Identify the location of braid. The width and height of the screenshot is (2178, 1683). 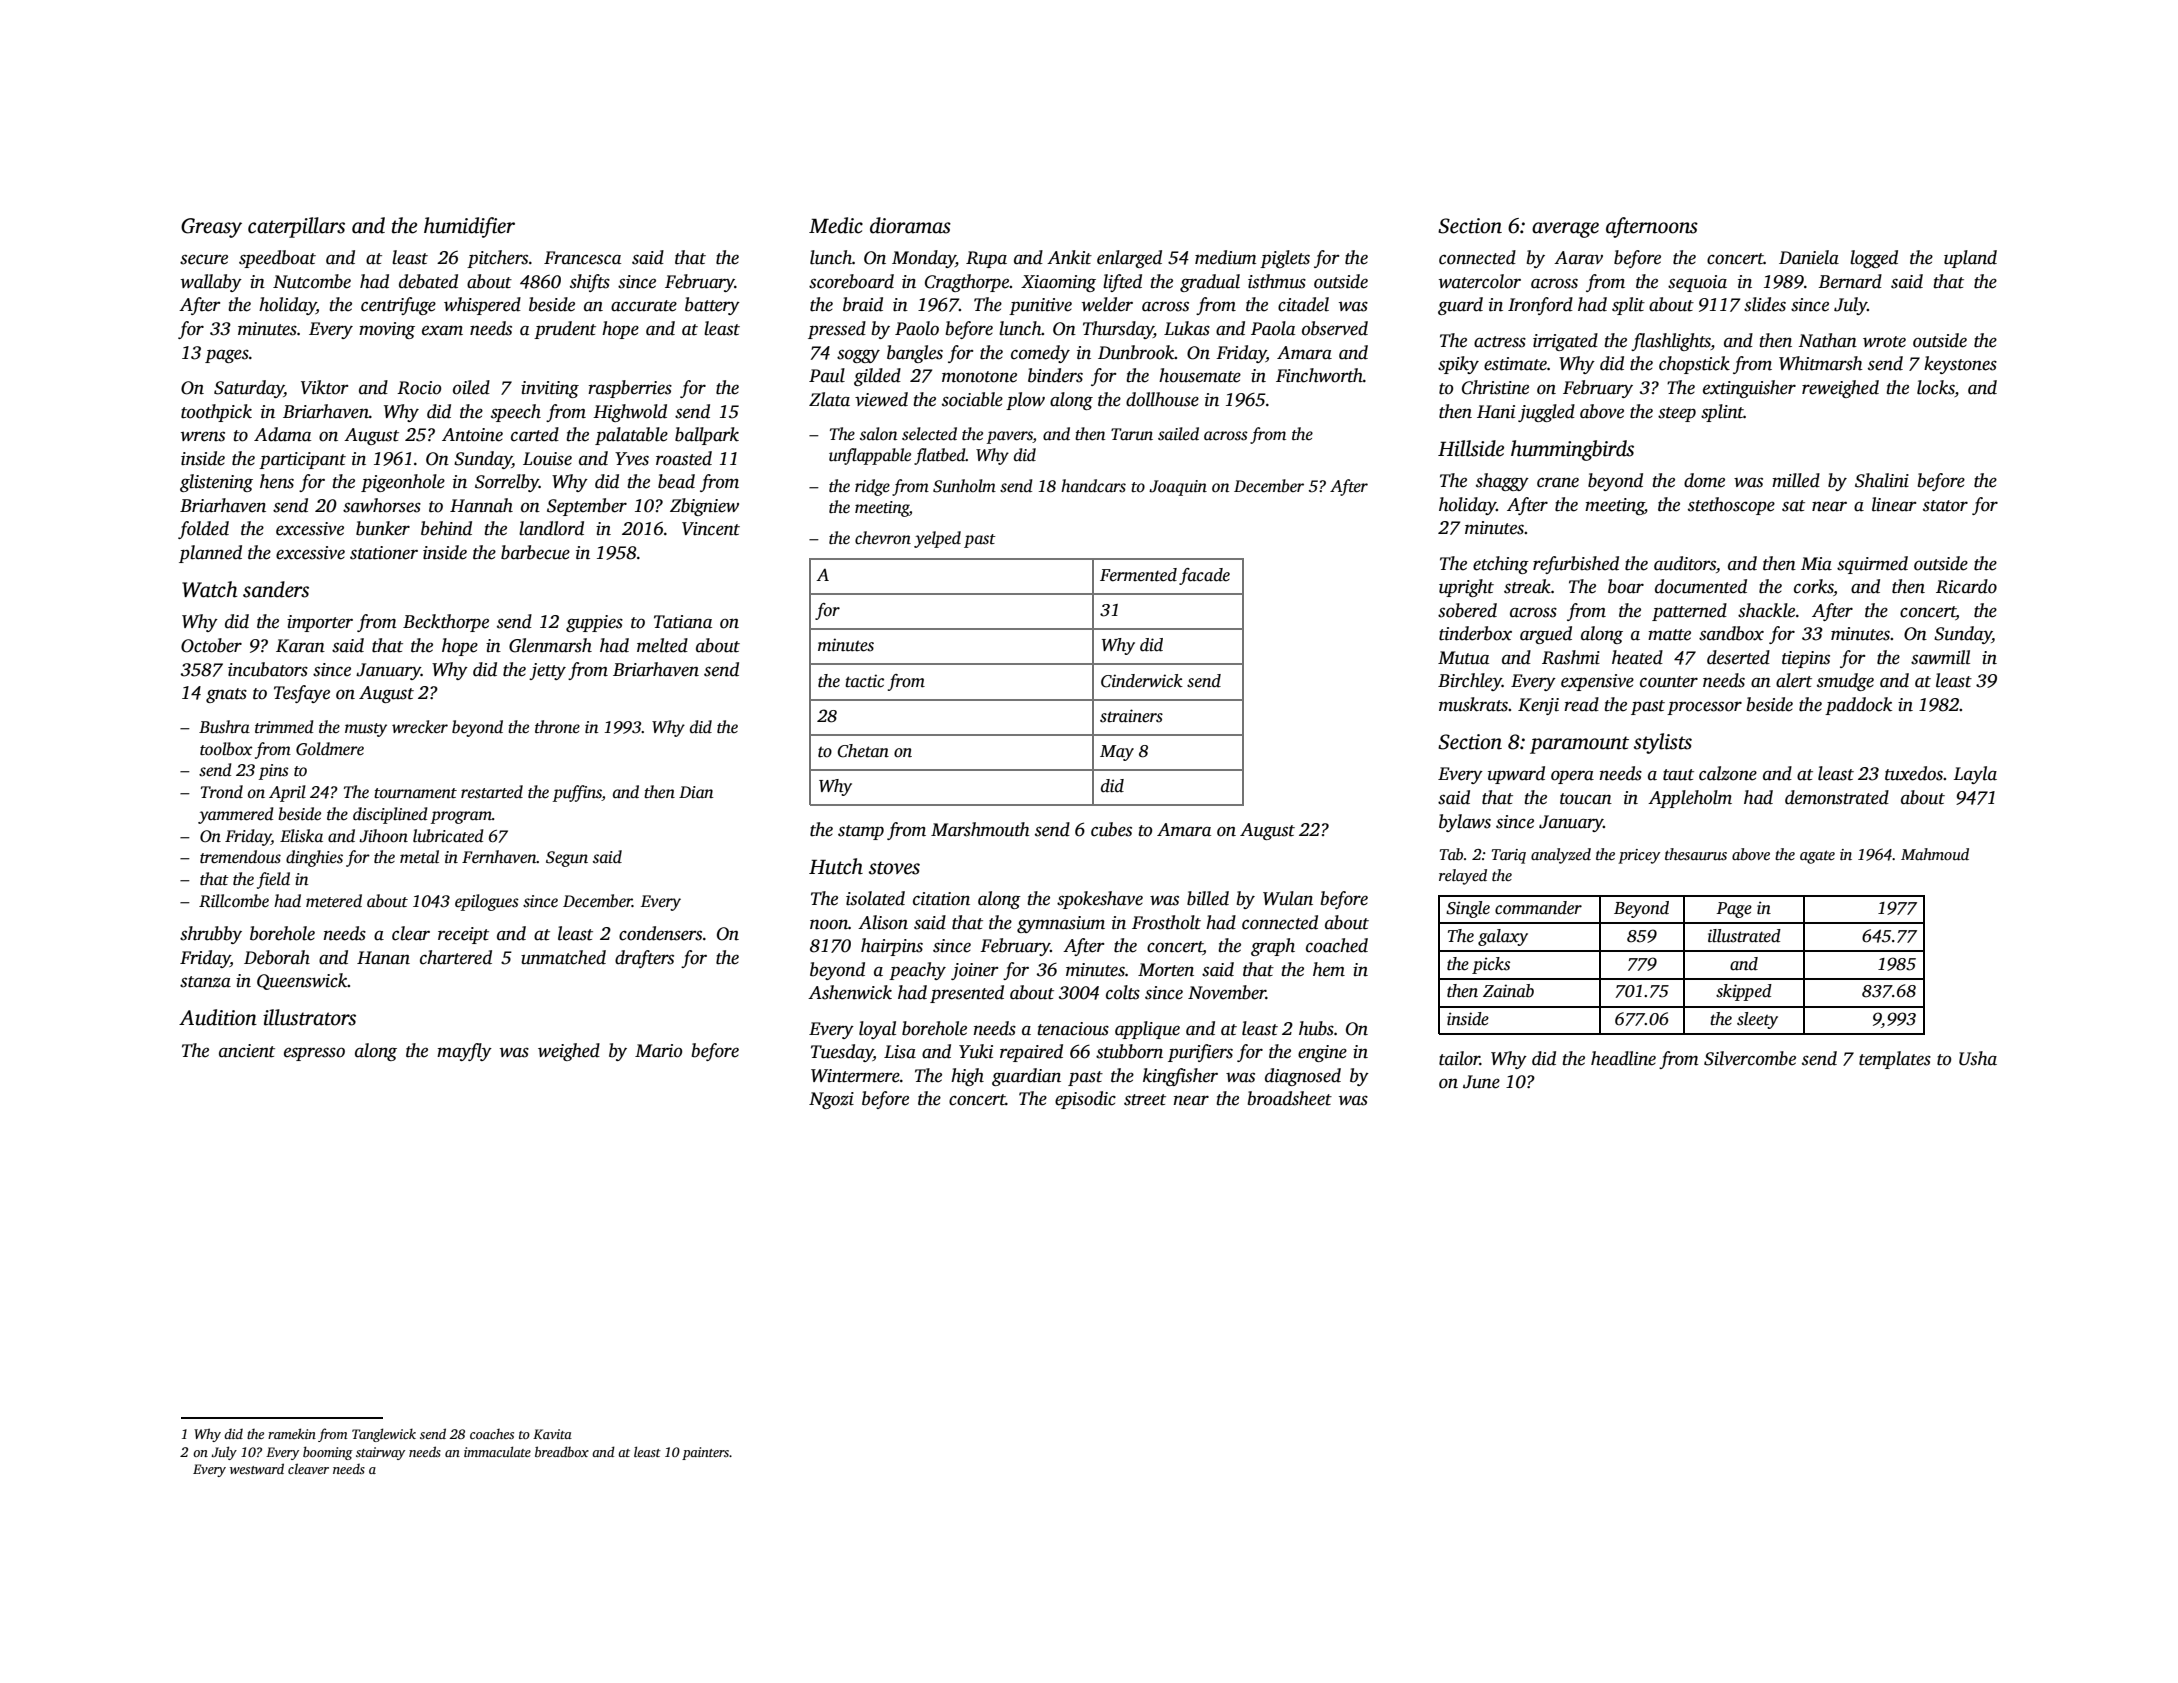
(863, 304).
